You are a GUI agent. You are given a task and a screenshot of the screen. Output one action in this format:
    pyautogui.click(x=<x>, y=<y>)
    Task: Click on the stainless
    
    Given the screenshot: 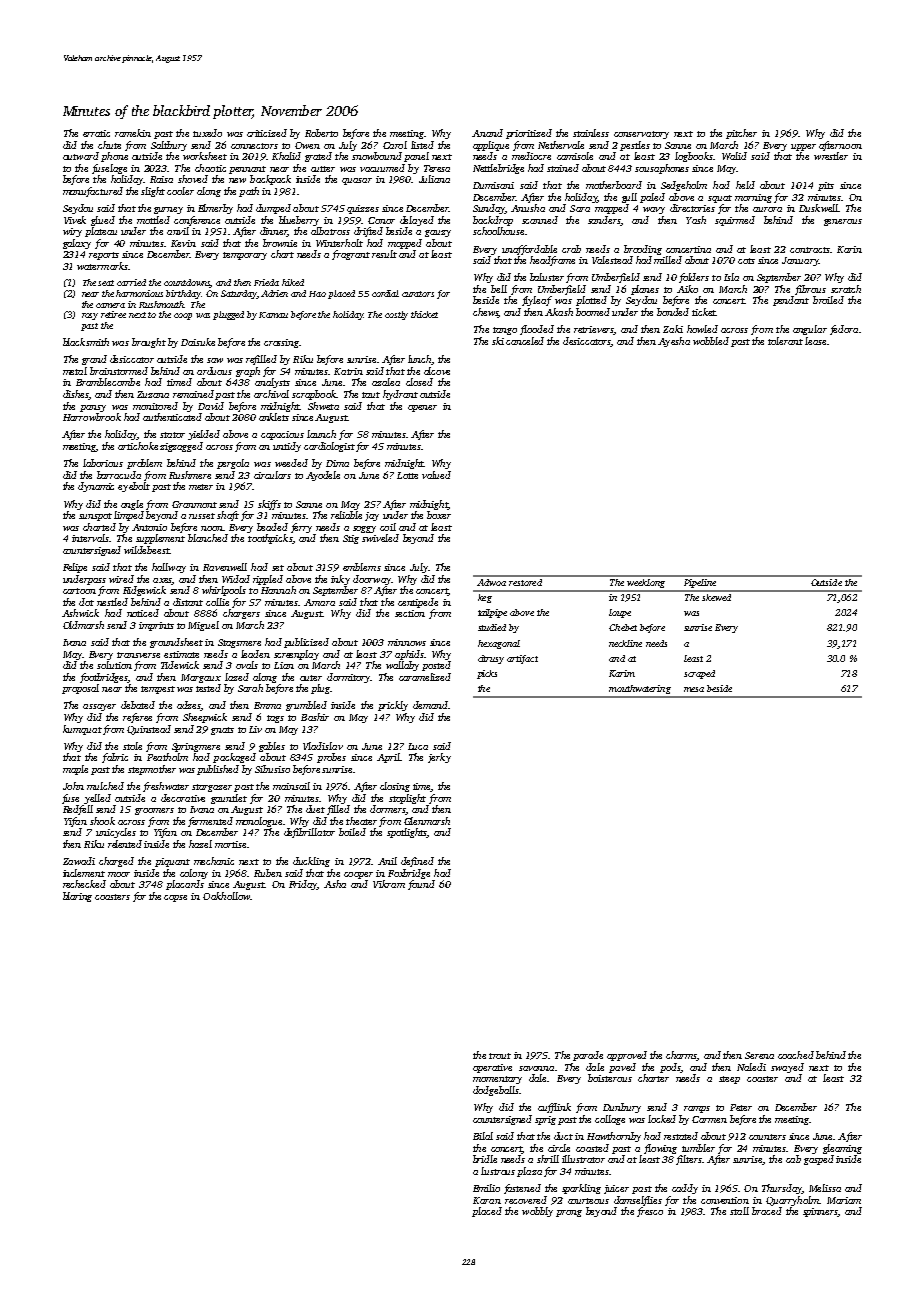 What is the action you would take?
    pyautogui.click(x=591, y=133)
